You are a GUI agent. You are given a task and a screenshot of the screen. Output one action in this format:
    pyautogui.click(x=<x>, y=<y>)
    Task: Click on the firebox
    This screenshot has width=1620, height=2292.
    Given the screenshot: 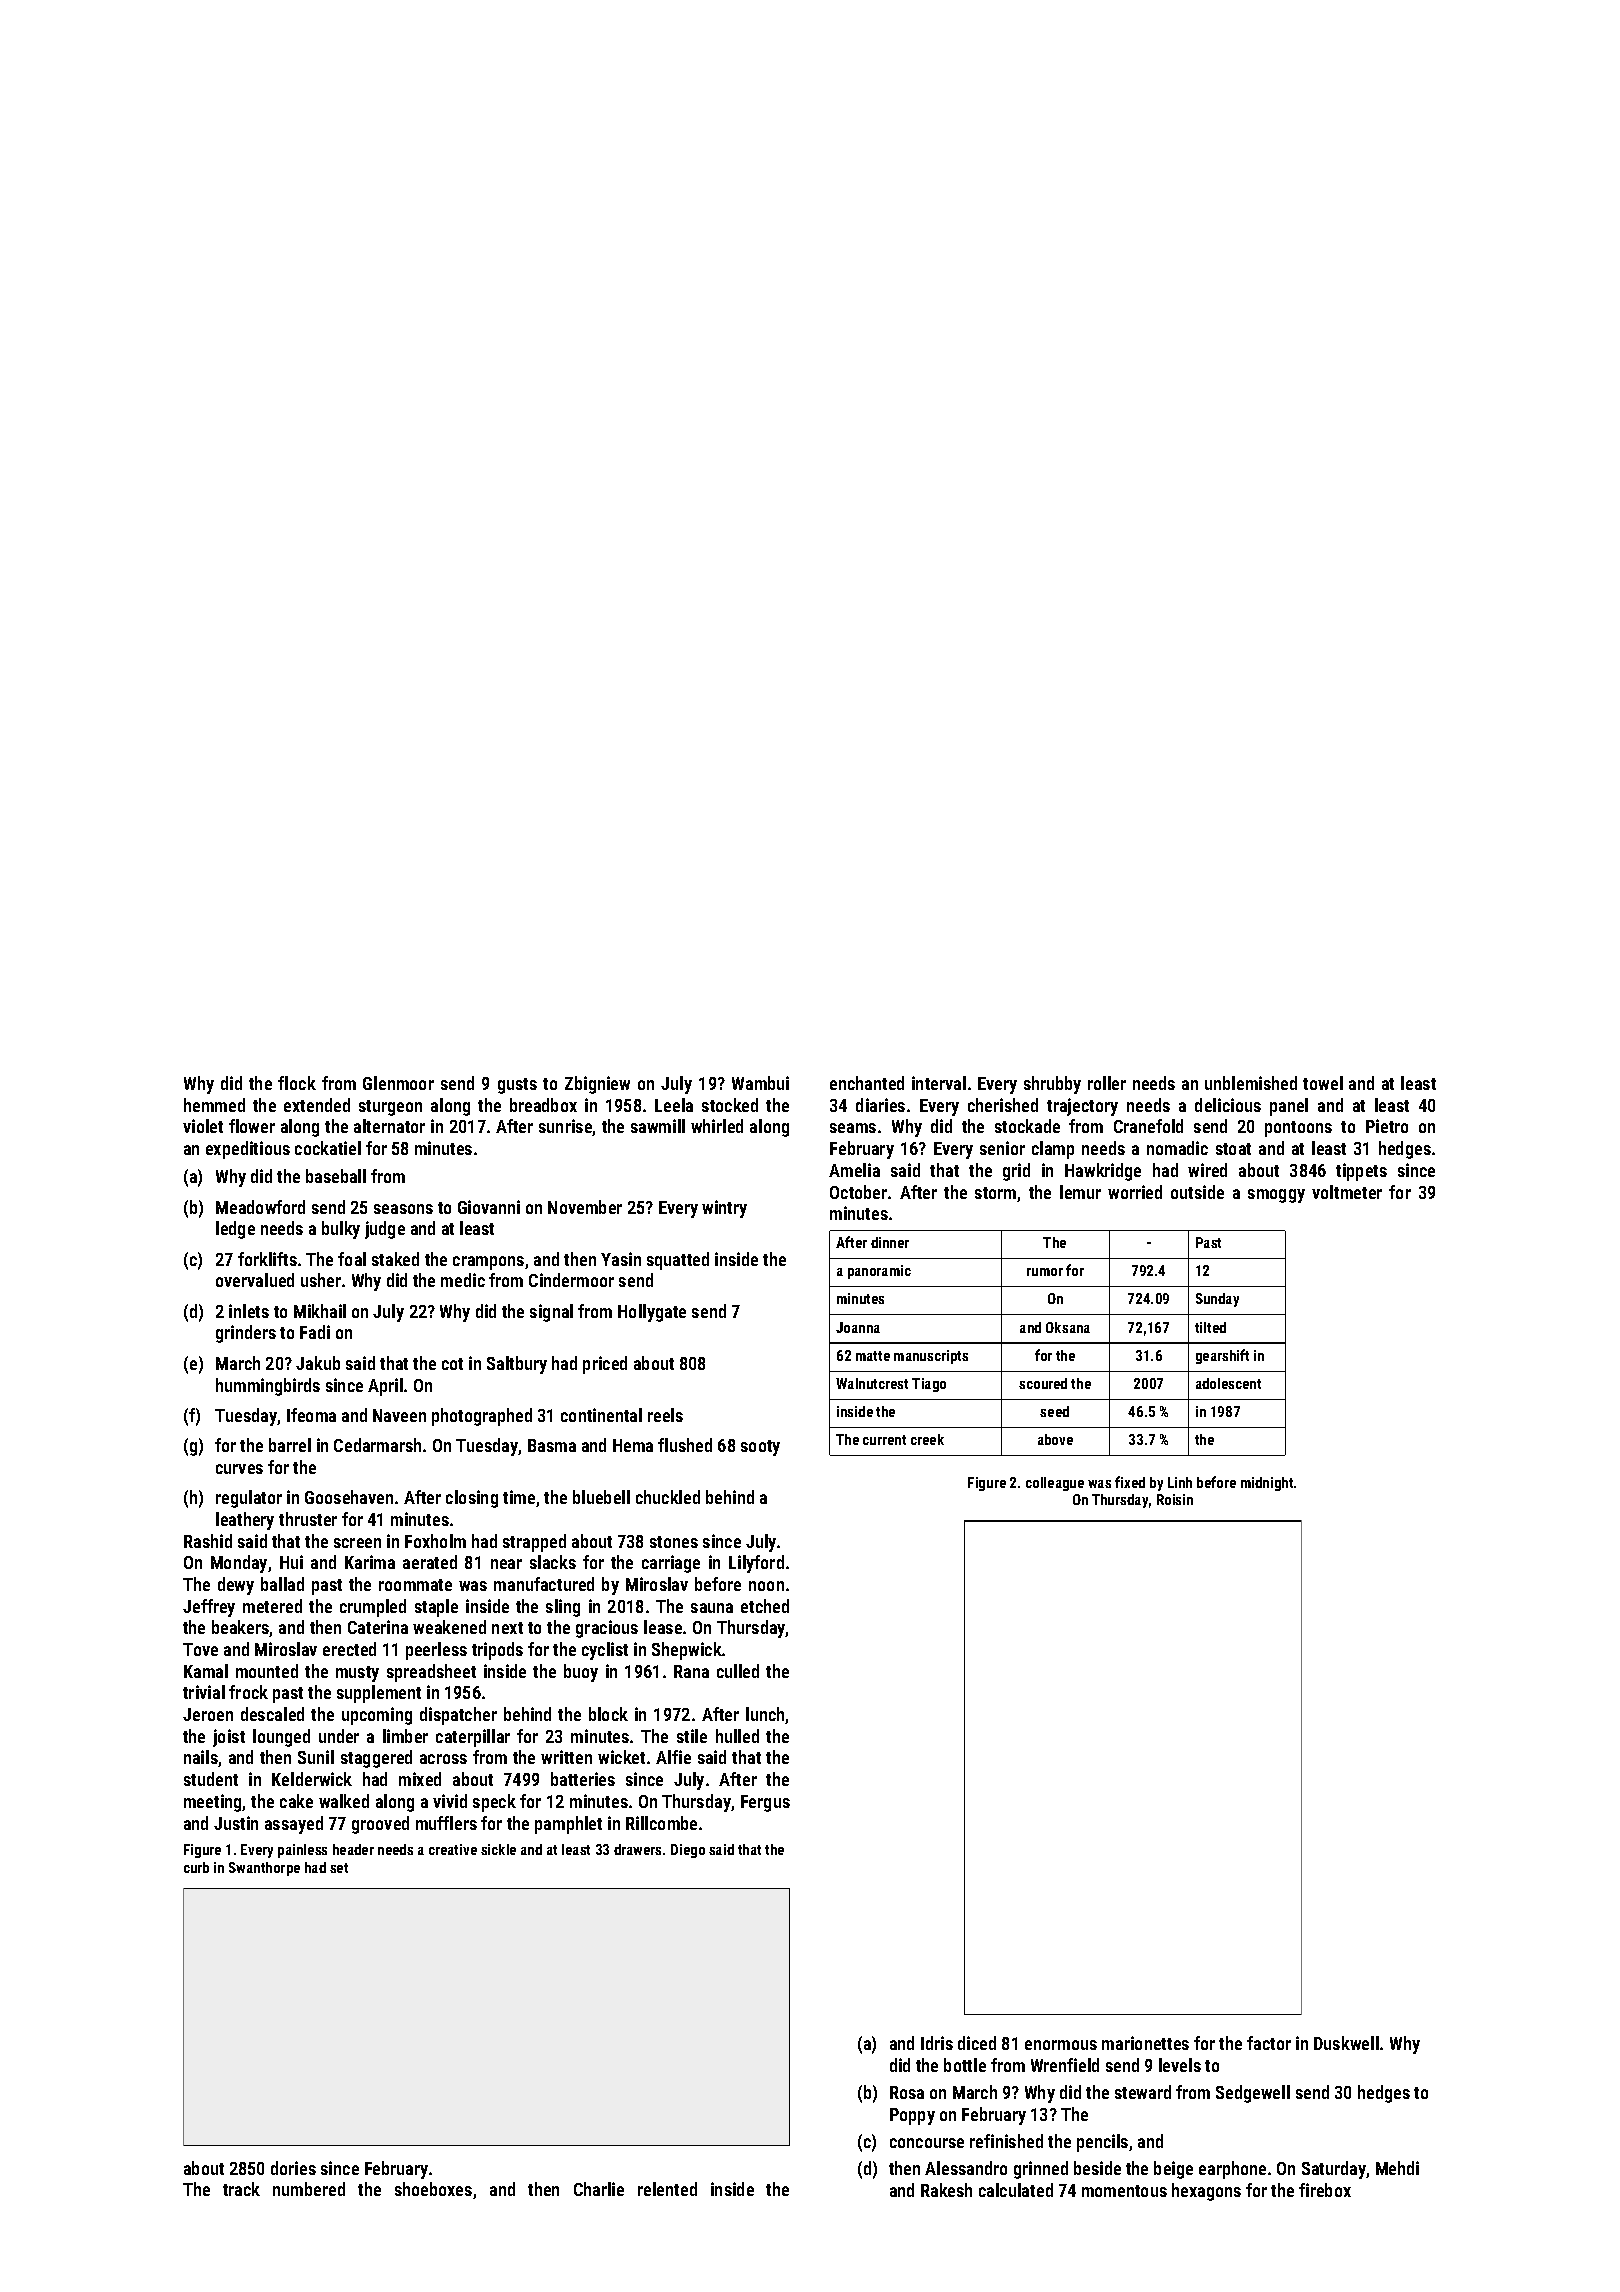 What is the action you would take?
    pyautogui.click(x=1325, y=2190)
